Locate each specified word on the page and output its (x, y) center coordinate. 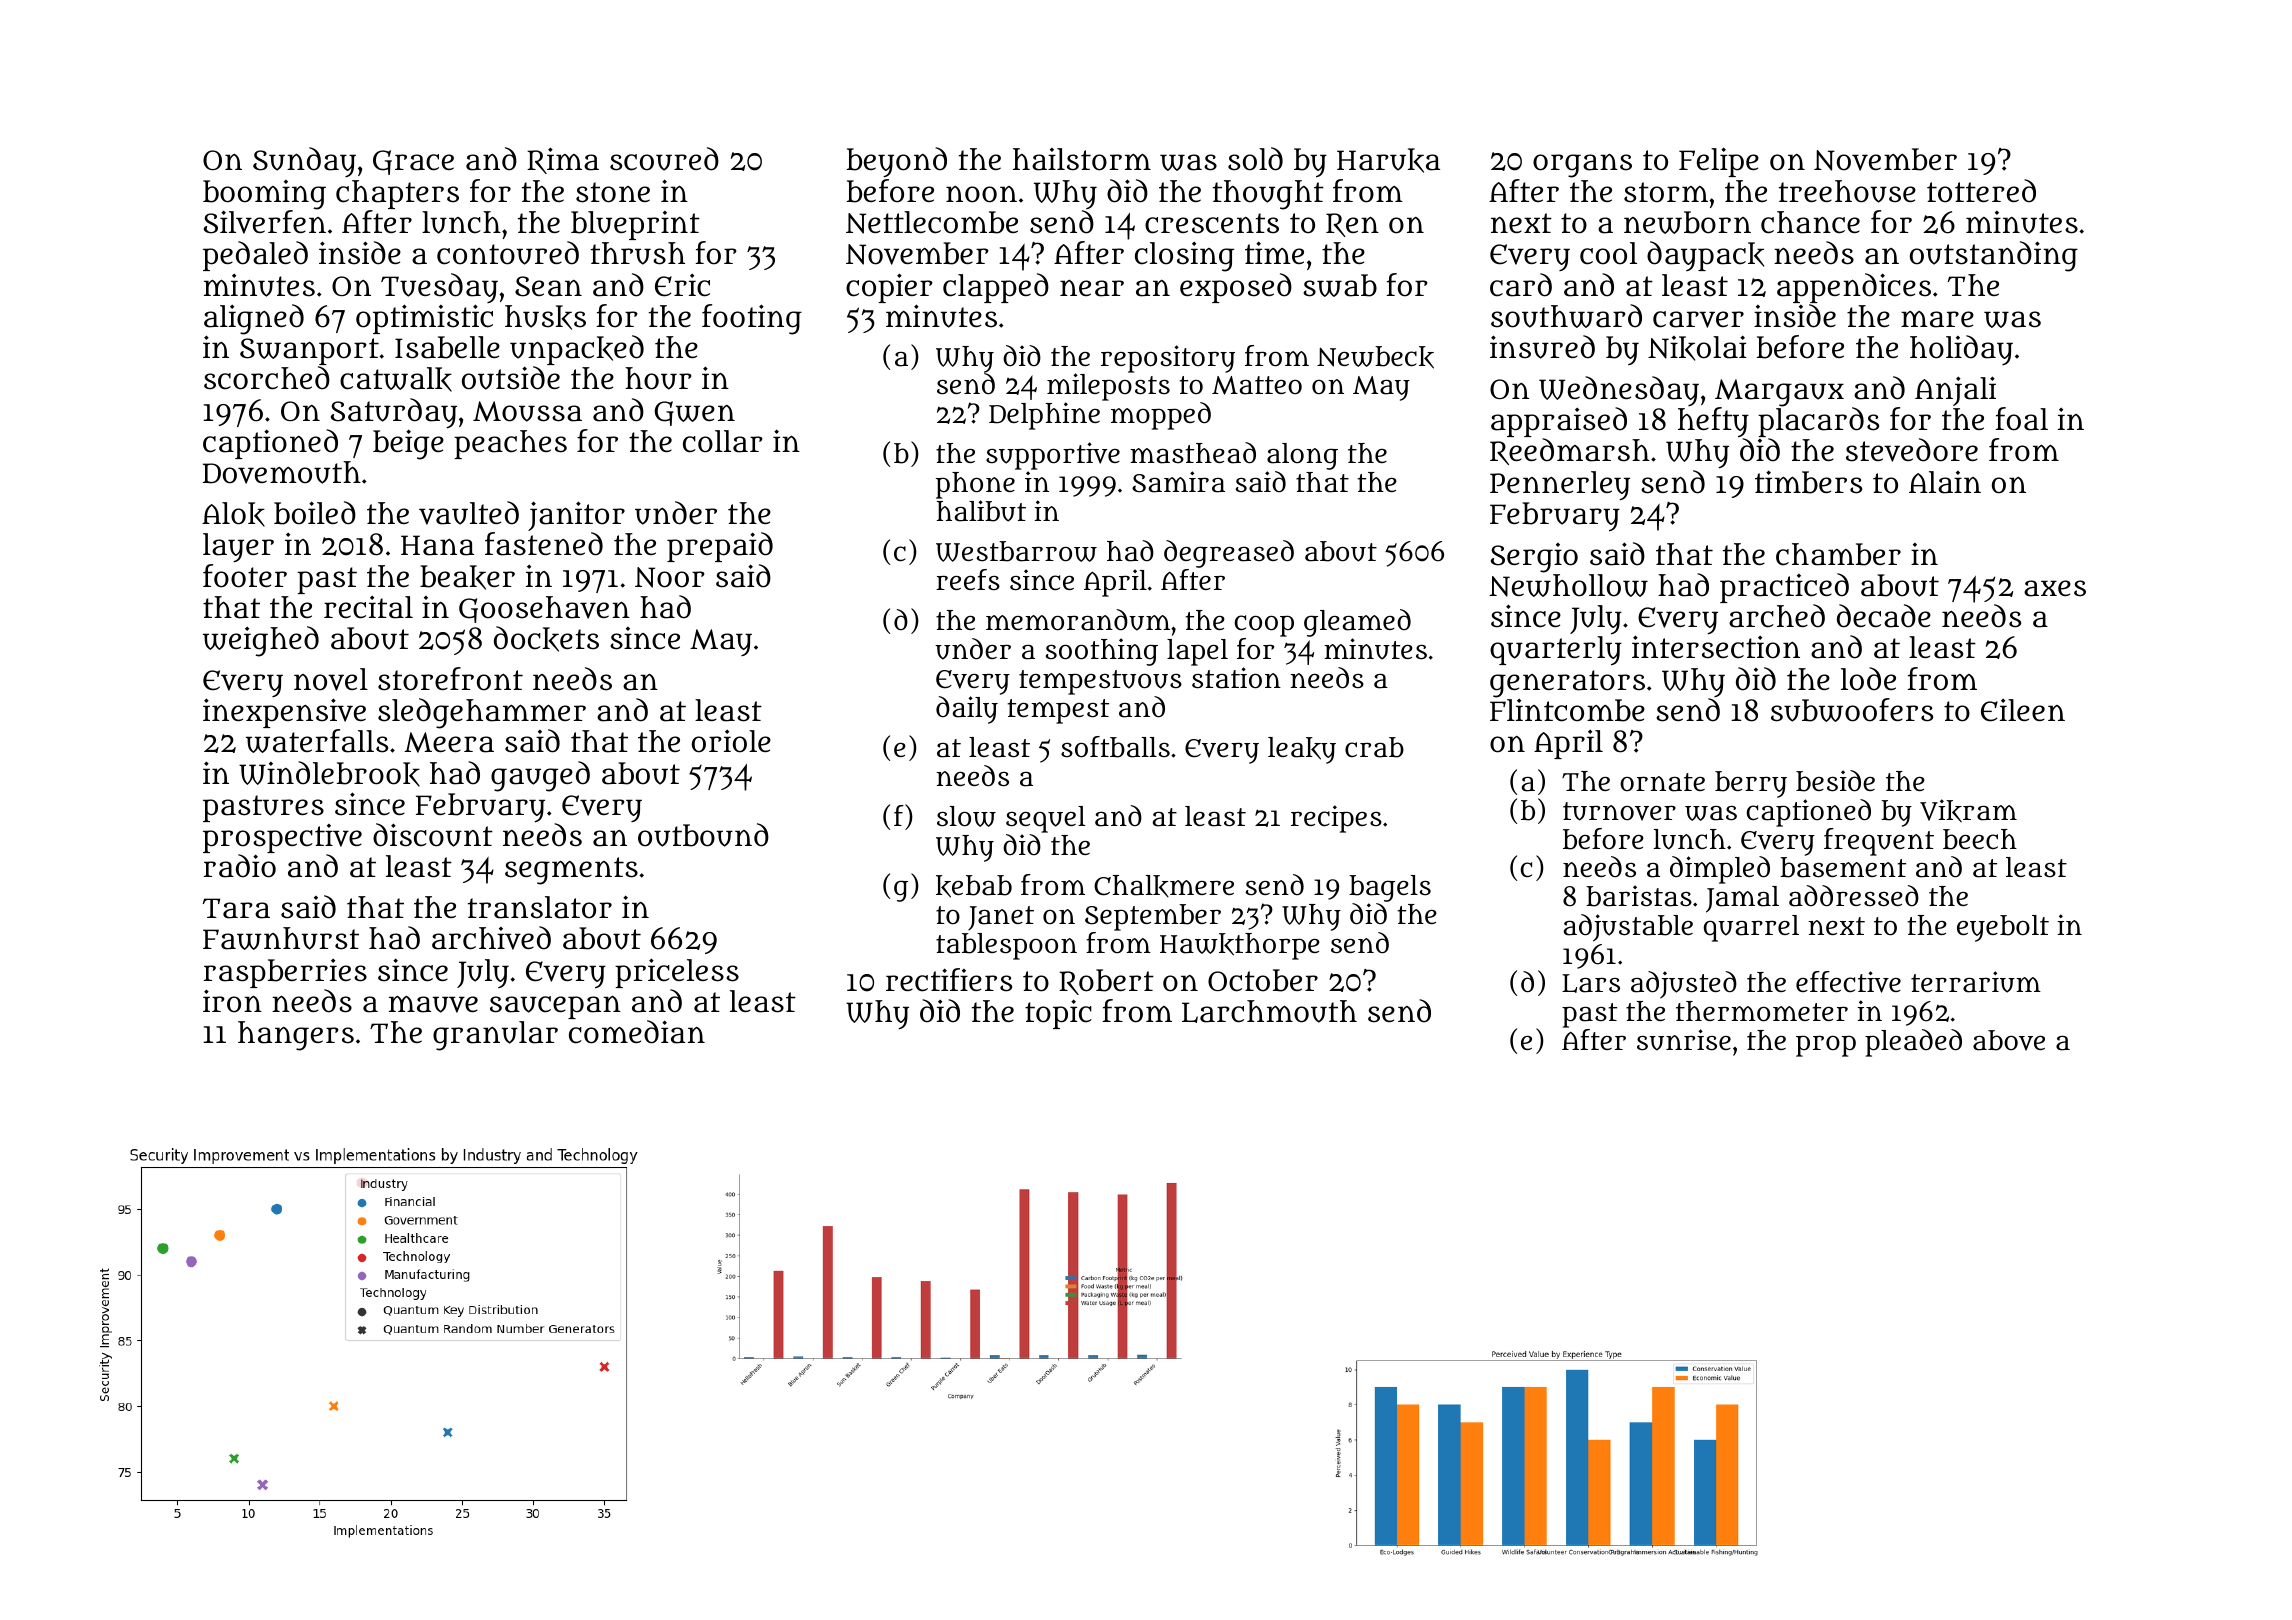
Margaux (1779, 393)
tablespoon (1006, 946)
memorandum (1078, 620)
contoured (508, 253)
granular (495, 1036)
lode (1868, 679)
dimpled (1720, 870)
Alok (233, 514)
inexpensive (284, 713)
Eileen (2023, 710)
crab (1374, 747)
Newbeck (1375, 357)
